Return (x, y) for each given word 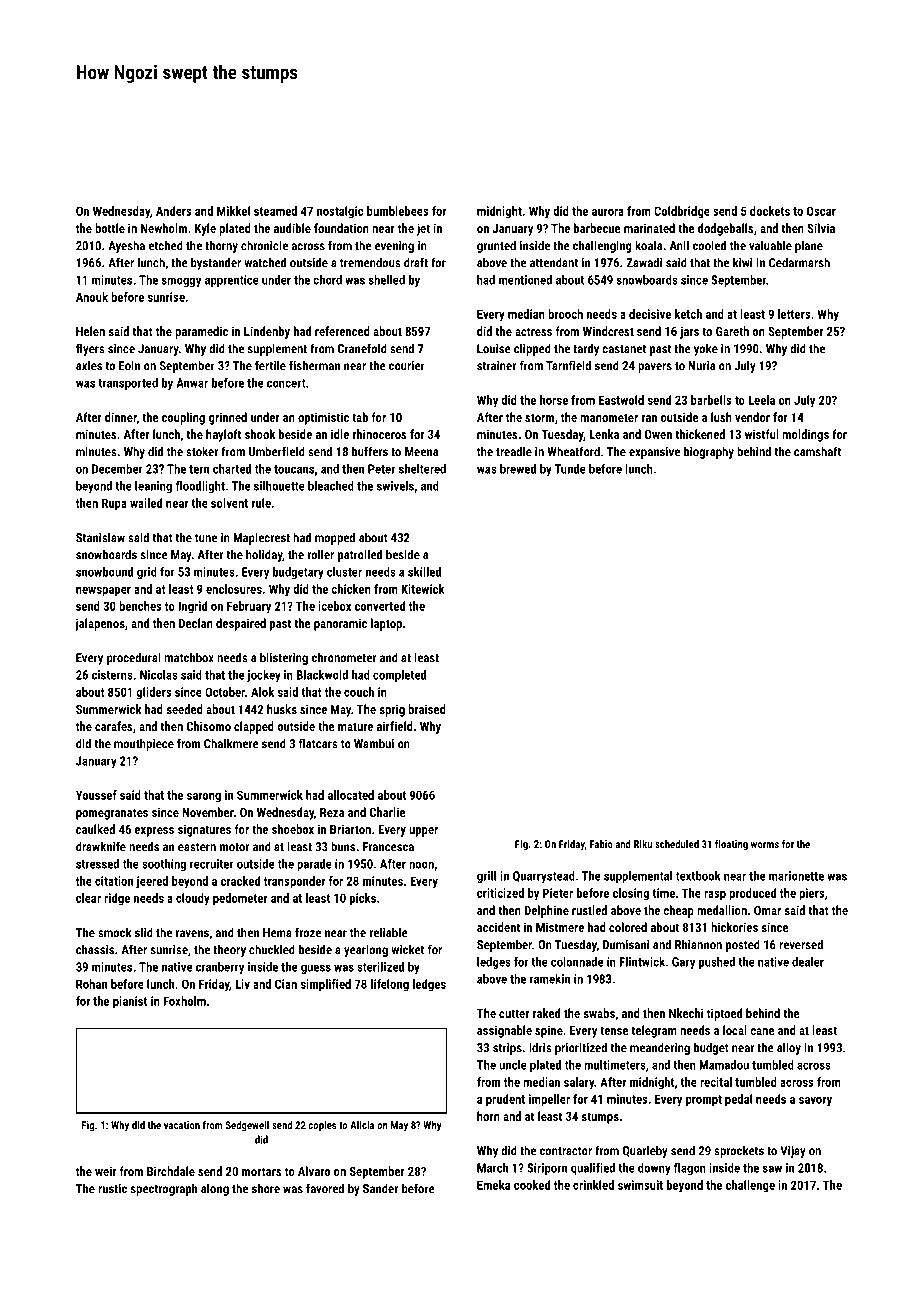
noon (421, 865)
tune (206, 538)
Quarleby (645, 1151)
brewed (518, 469)
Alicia (362, 1125)
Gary (683, 963)
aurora (608, 212)
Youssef (96, 795)
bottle (110, 228)
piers (812, 894)
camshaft (817, 451)
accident (498, 927)
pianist (130, 1002)
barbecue (597, 228)
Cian (286, 984)
